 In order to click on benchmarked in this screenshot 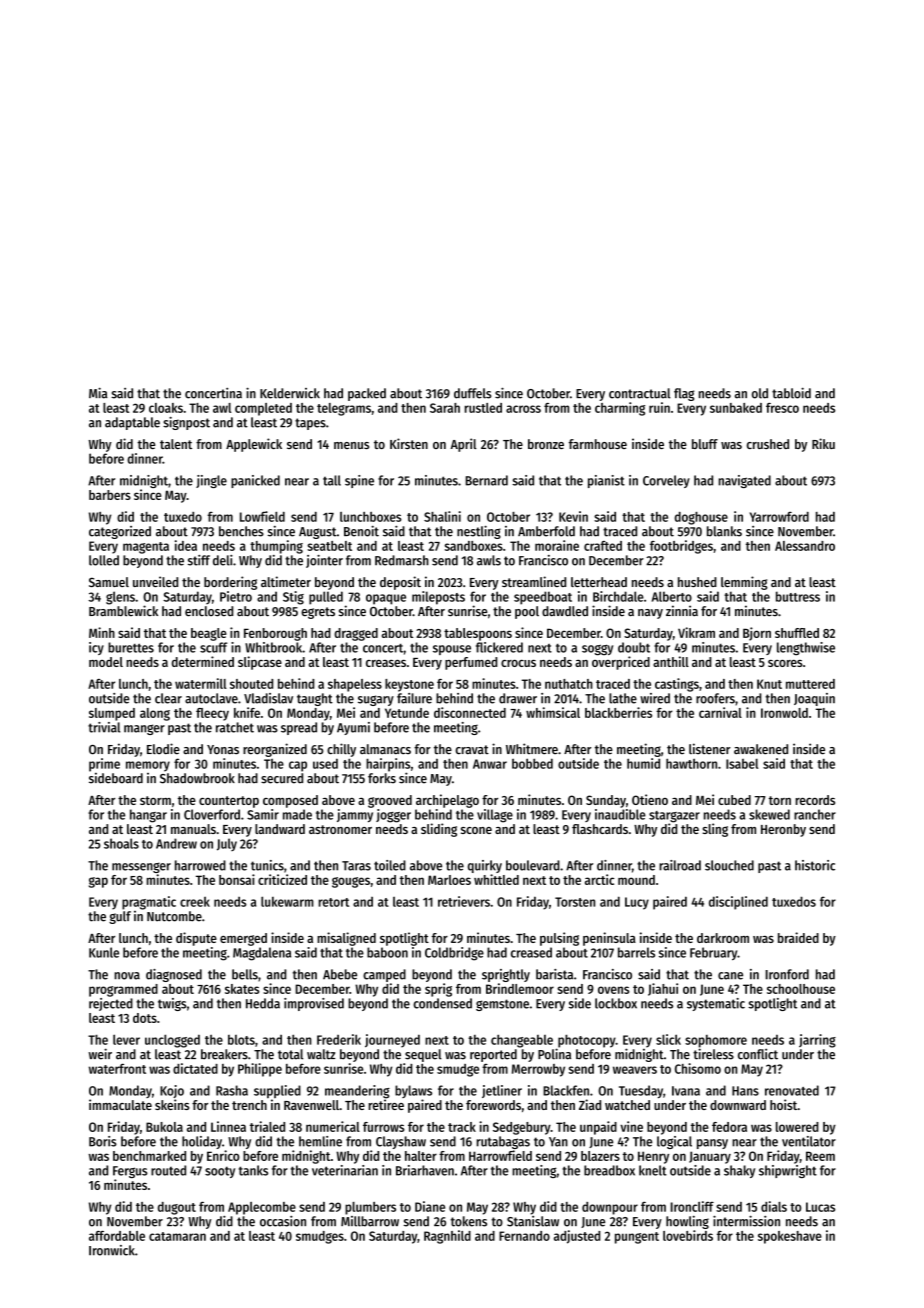, I will do `click(149, 1156)`.
